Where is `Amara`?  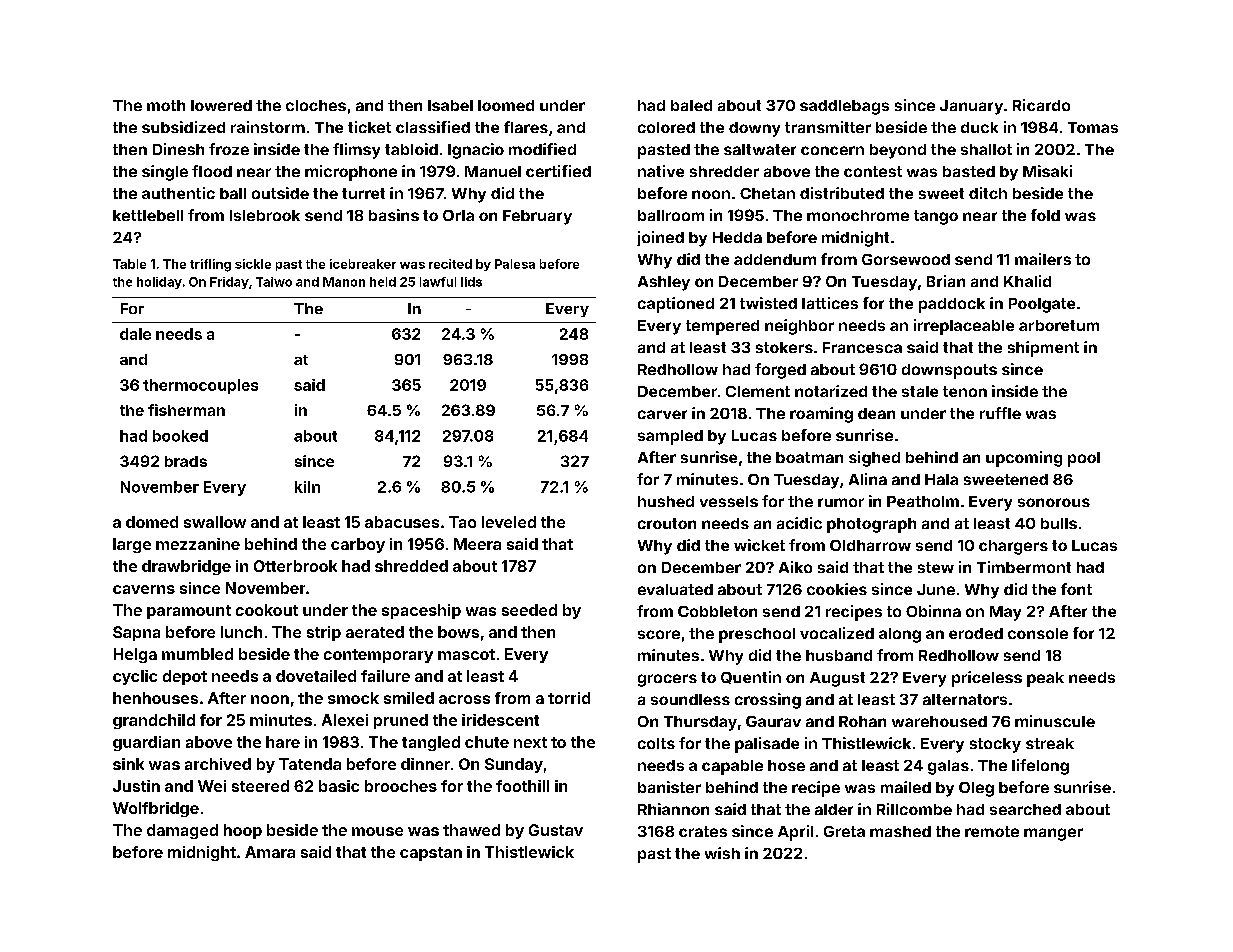
Amara is located at coordinates (270, 852).
